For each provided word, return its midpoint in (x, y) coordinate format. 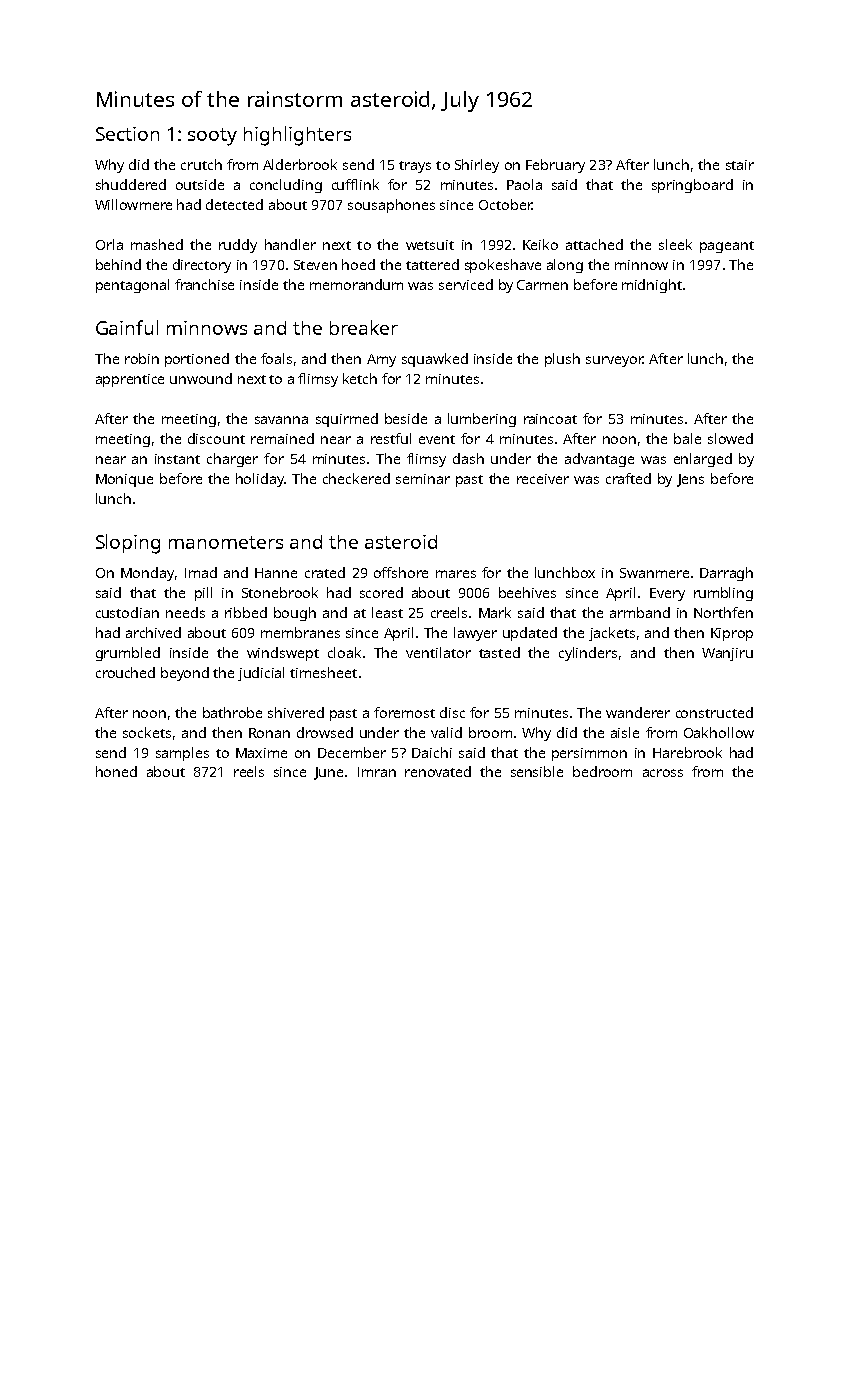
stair (740, 165)
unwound (201, 378)
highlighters (297, 136)
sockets (147, 732)
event (437, 439)
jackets (612, 634)
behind (118, 264)
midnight (652, 286)
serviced (466, 284)
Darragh (726, 574)
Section (127, 134)
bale (687, 438)
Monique (124, 480)
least (387, 612)
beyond (185, 674)
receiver (543, 479)
